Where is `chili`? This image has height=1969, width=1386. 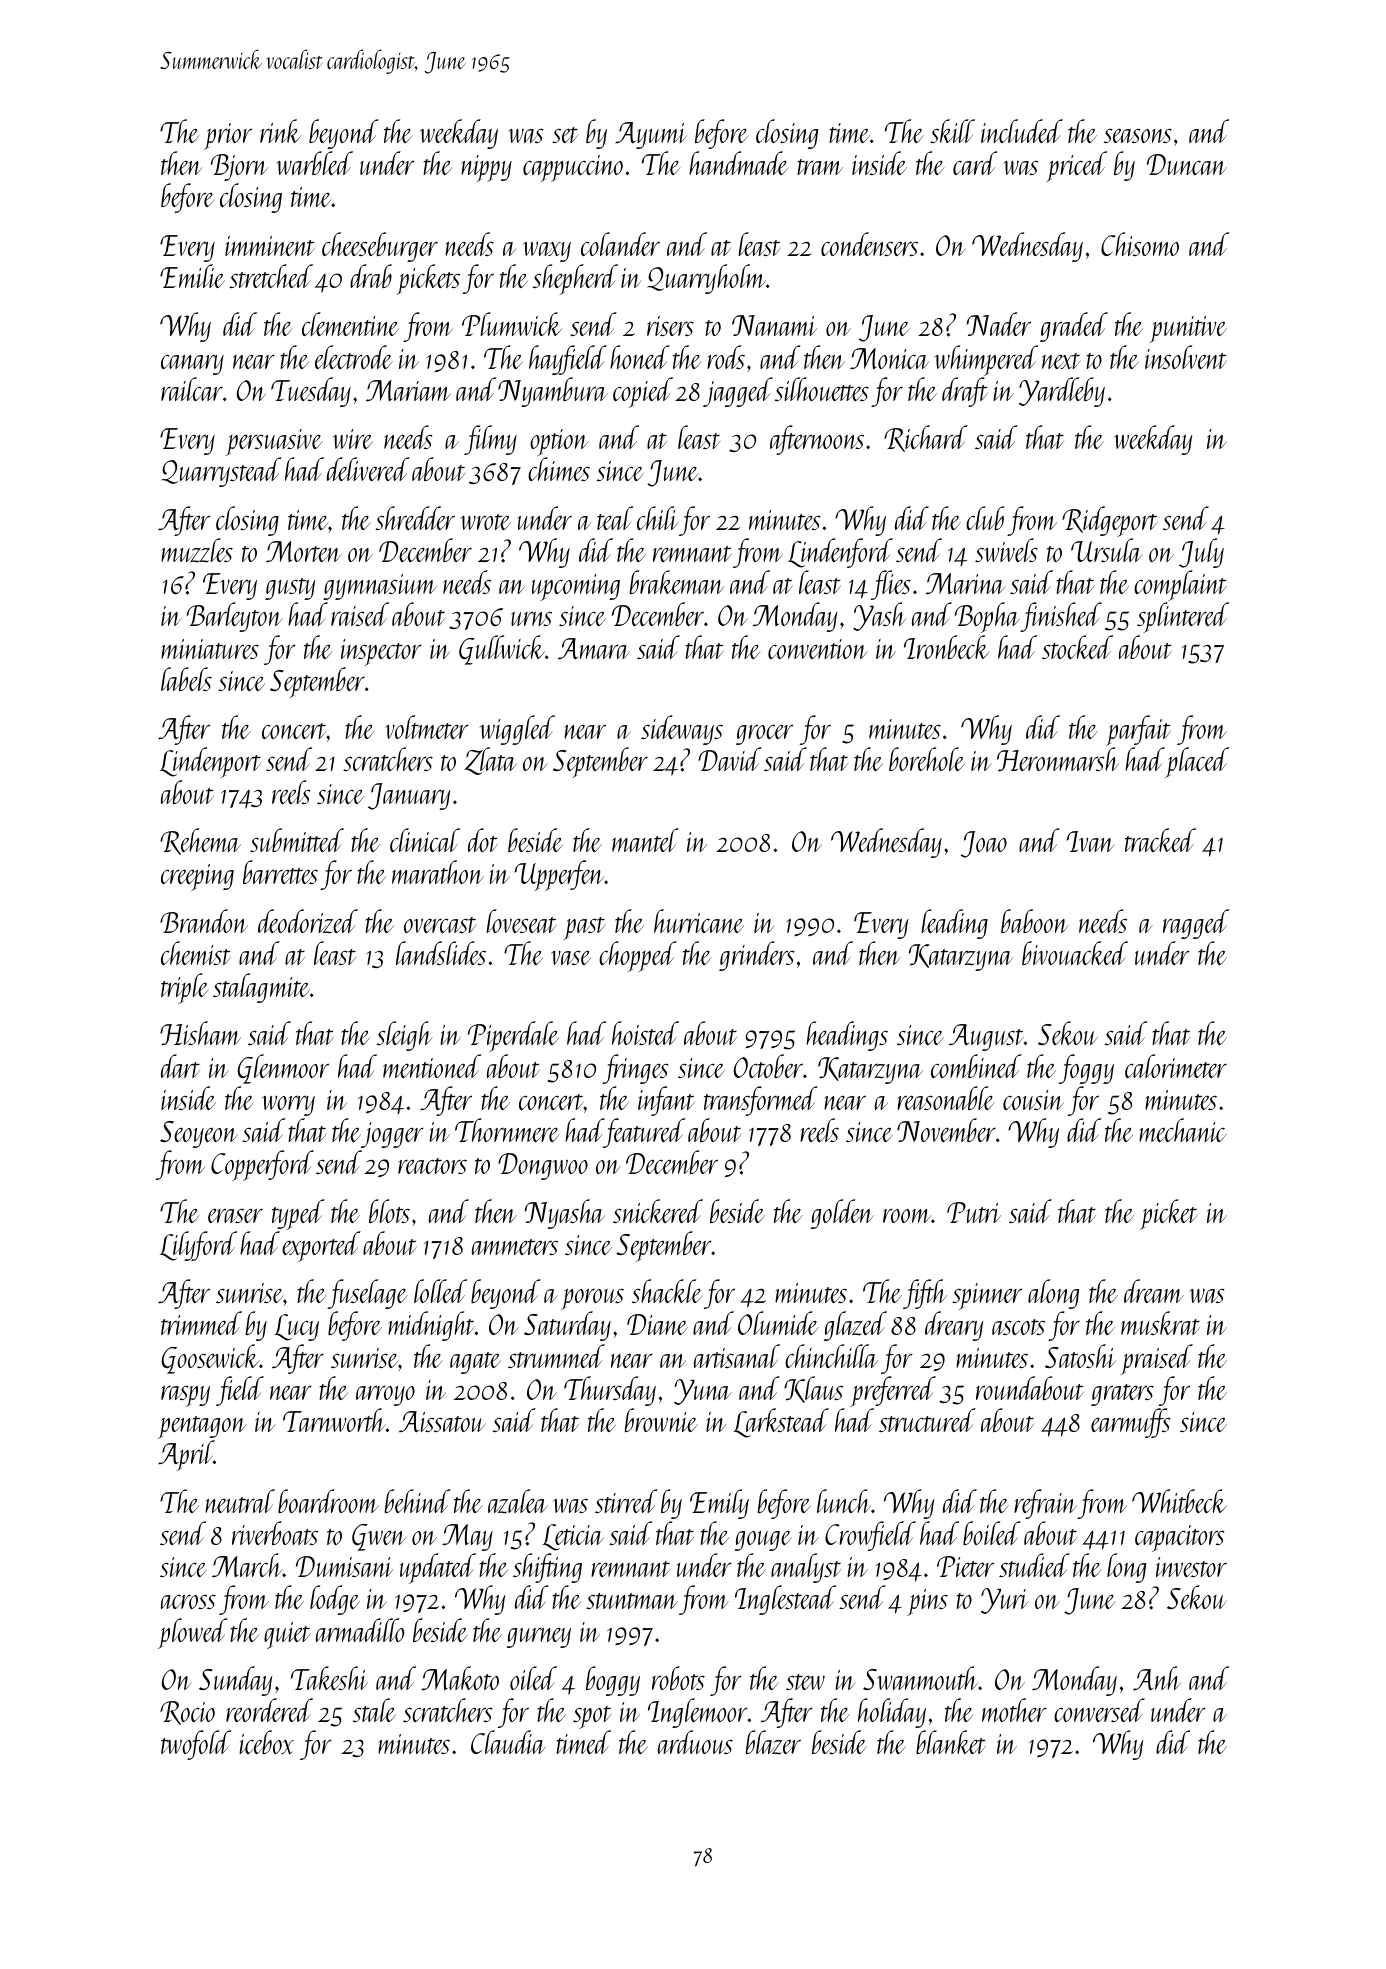
chili is located at coordinates (657, 518).
